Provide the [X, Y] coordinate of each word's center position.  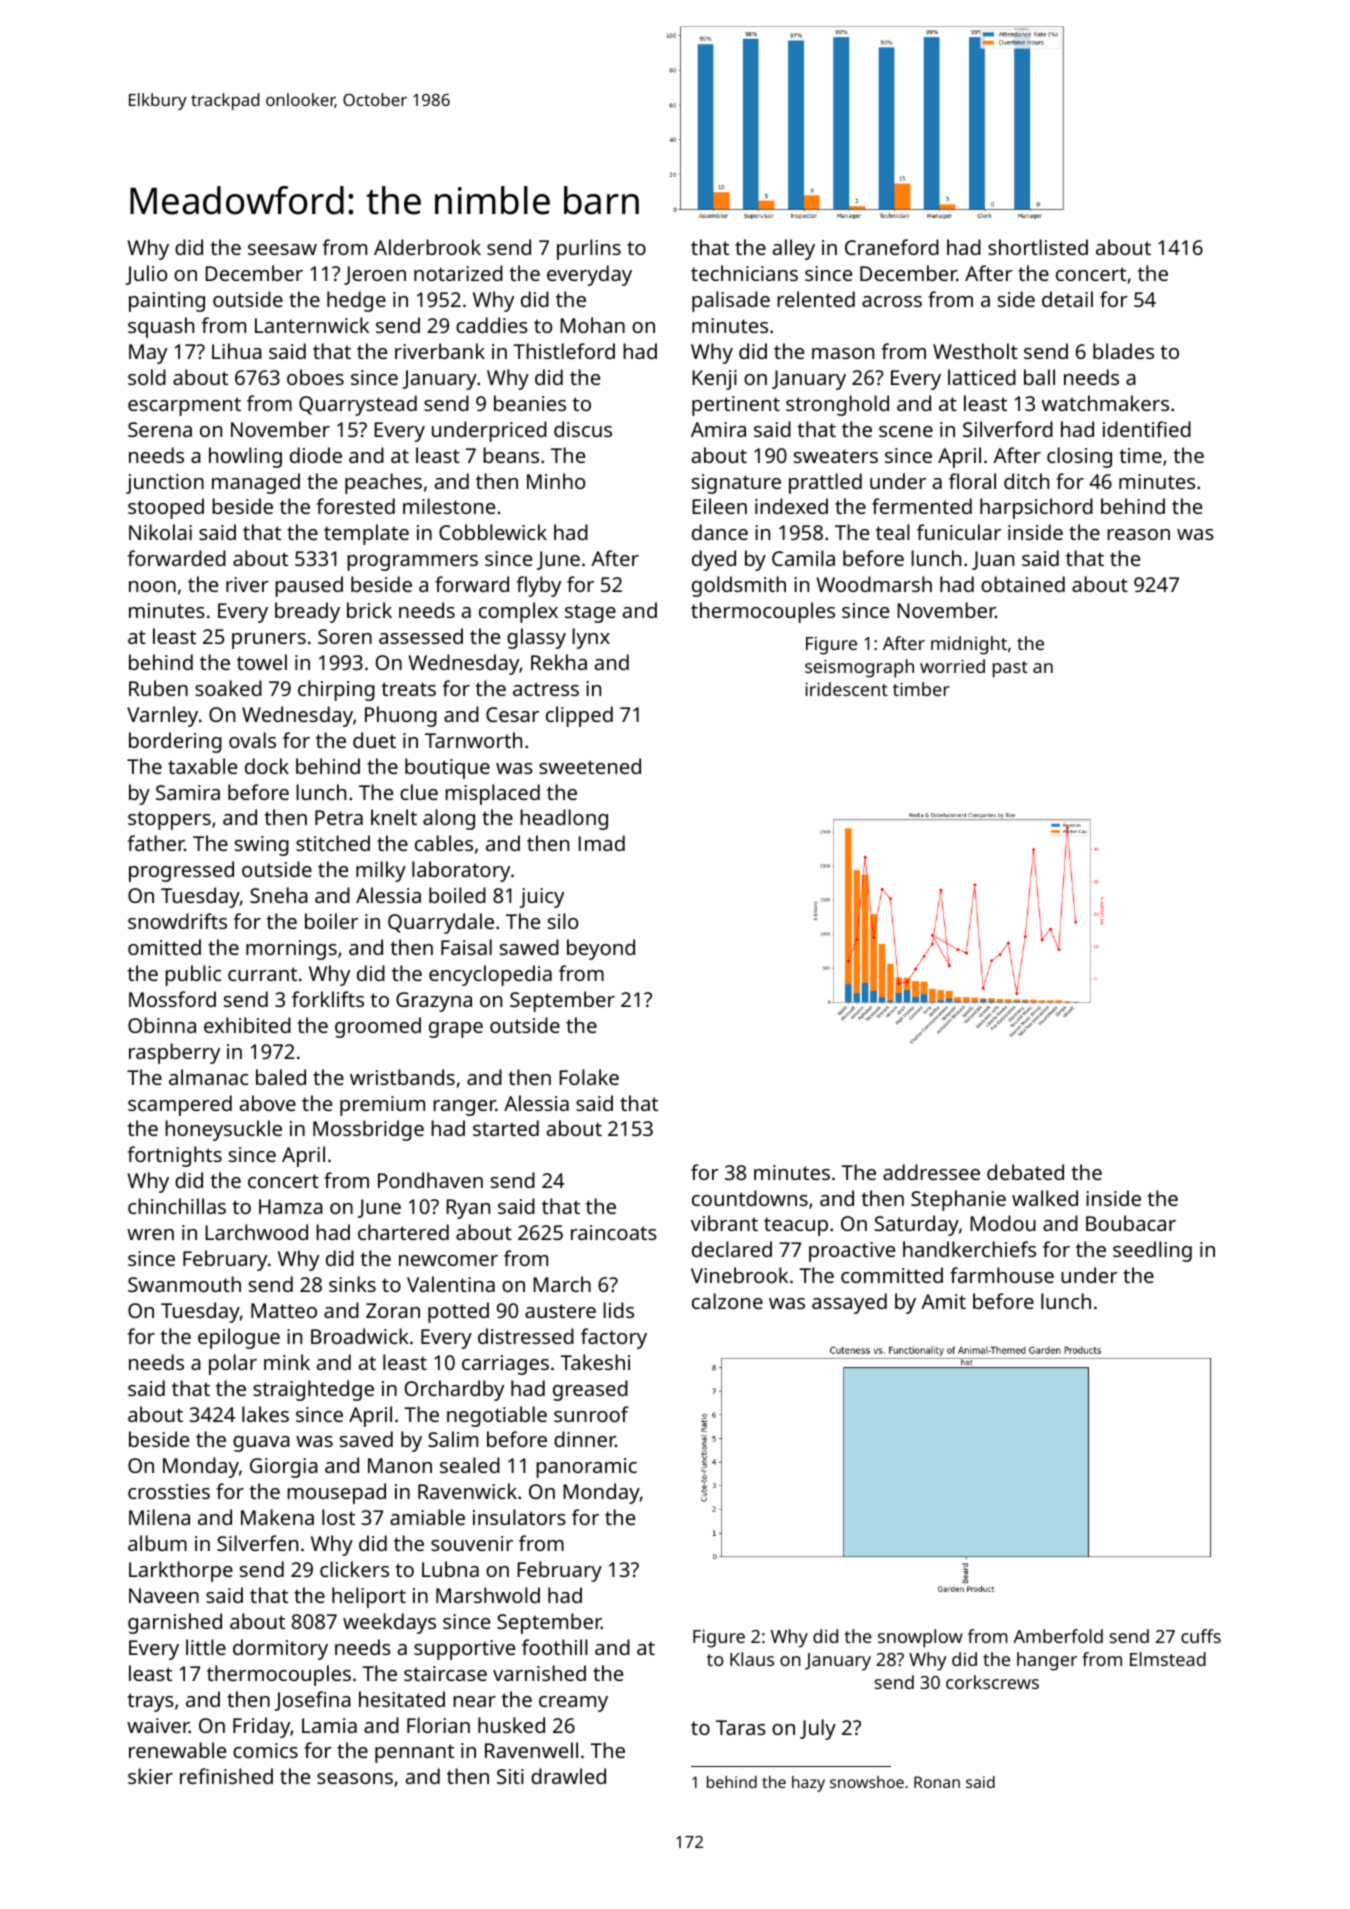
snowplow [920, 1638]
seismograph [859, 668]
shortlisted [1038, 247]
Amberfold [1058, 1636]
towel [262, 662]
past [1010, 669]
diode [316, 455]
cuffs [1201, 1636]
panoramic [586, 1468]
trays [151, 1702]
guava [261, 1444]
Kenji [714, 380]
